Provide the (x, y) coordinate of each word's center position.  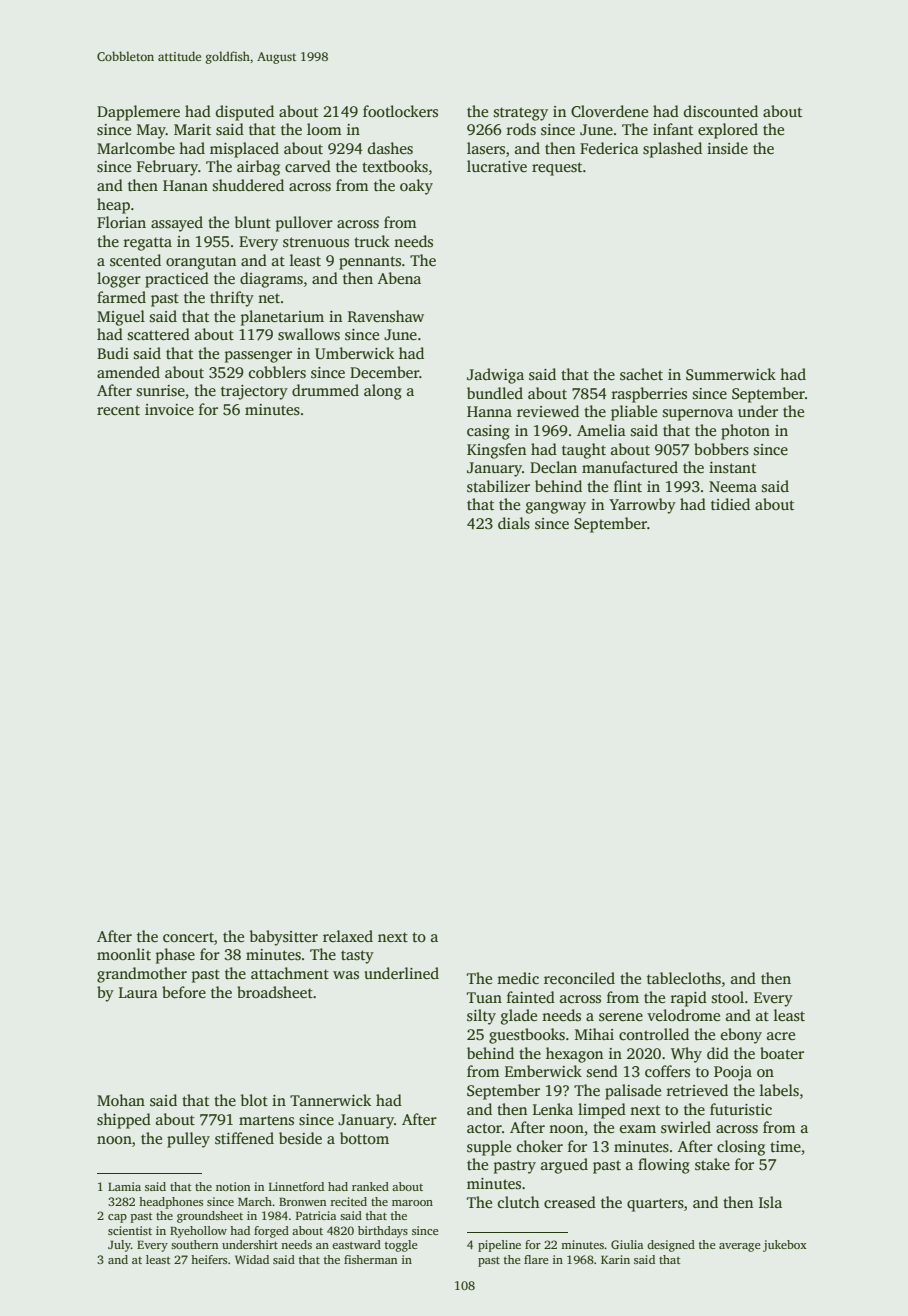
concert (188, 937)
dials (514, 523)
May (151, 131)
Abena (399, 278)
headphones (171, 1203)
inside (727, 148)
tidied (730, 504)
